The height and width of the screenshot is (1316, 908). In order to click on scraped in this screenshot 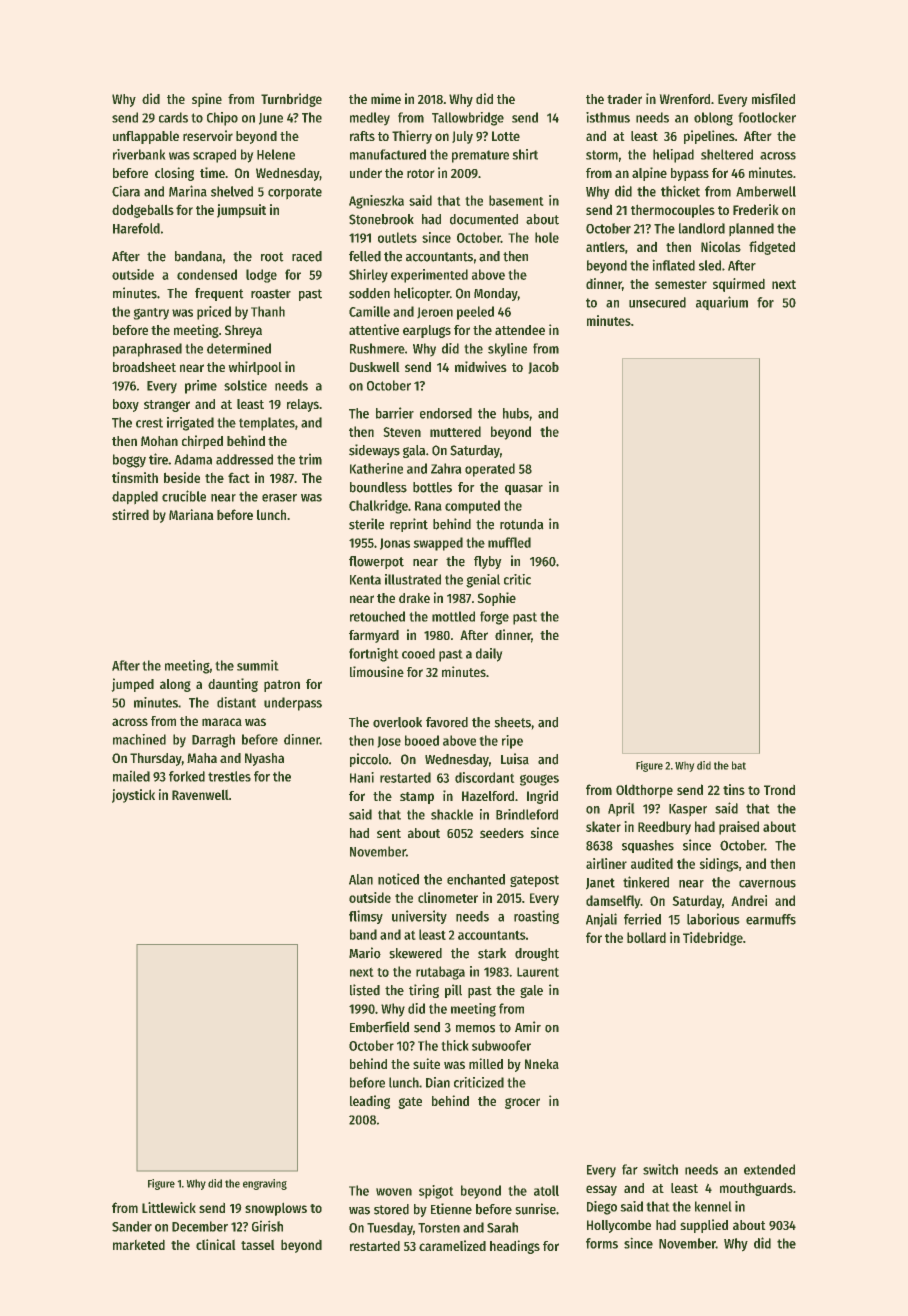, I will do `click(214, 156)`.
